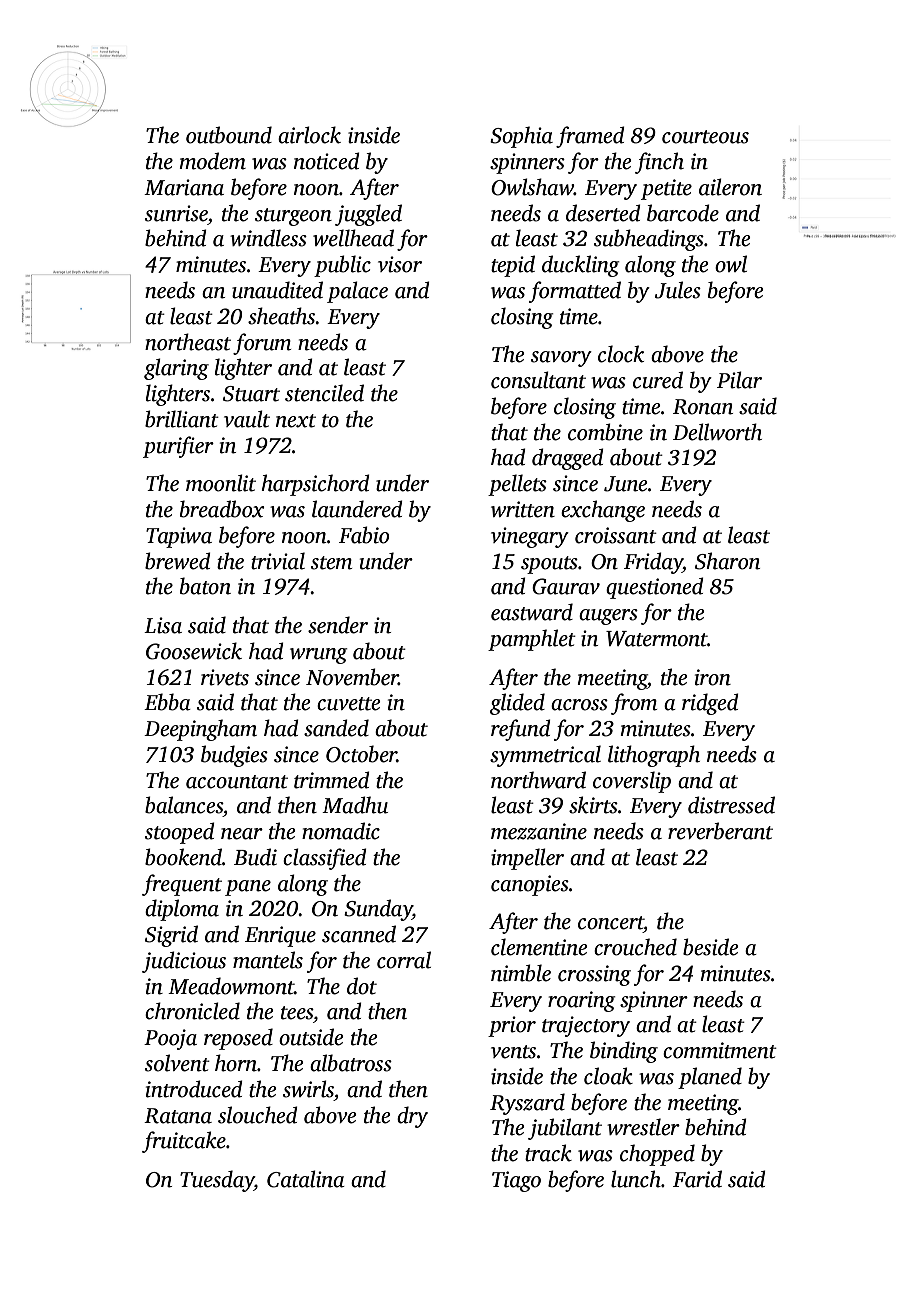 The width and height of the page is (924, 1311). What do you see at coordinates (632, 782) in the page?
I see `coverslip` at bounding box center [632, 782].
